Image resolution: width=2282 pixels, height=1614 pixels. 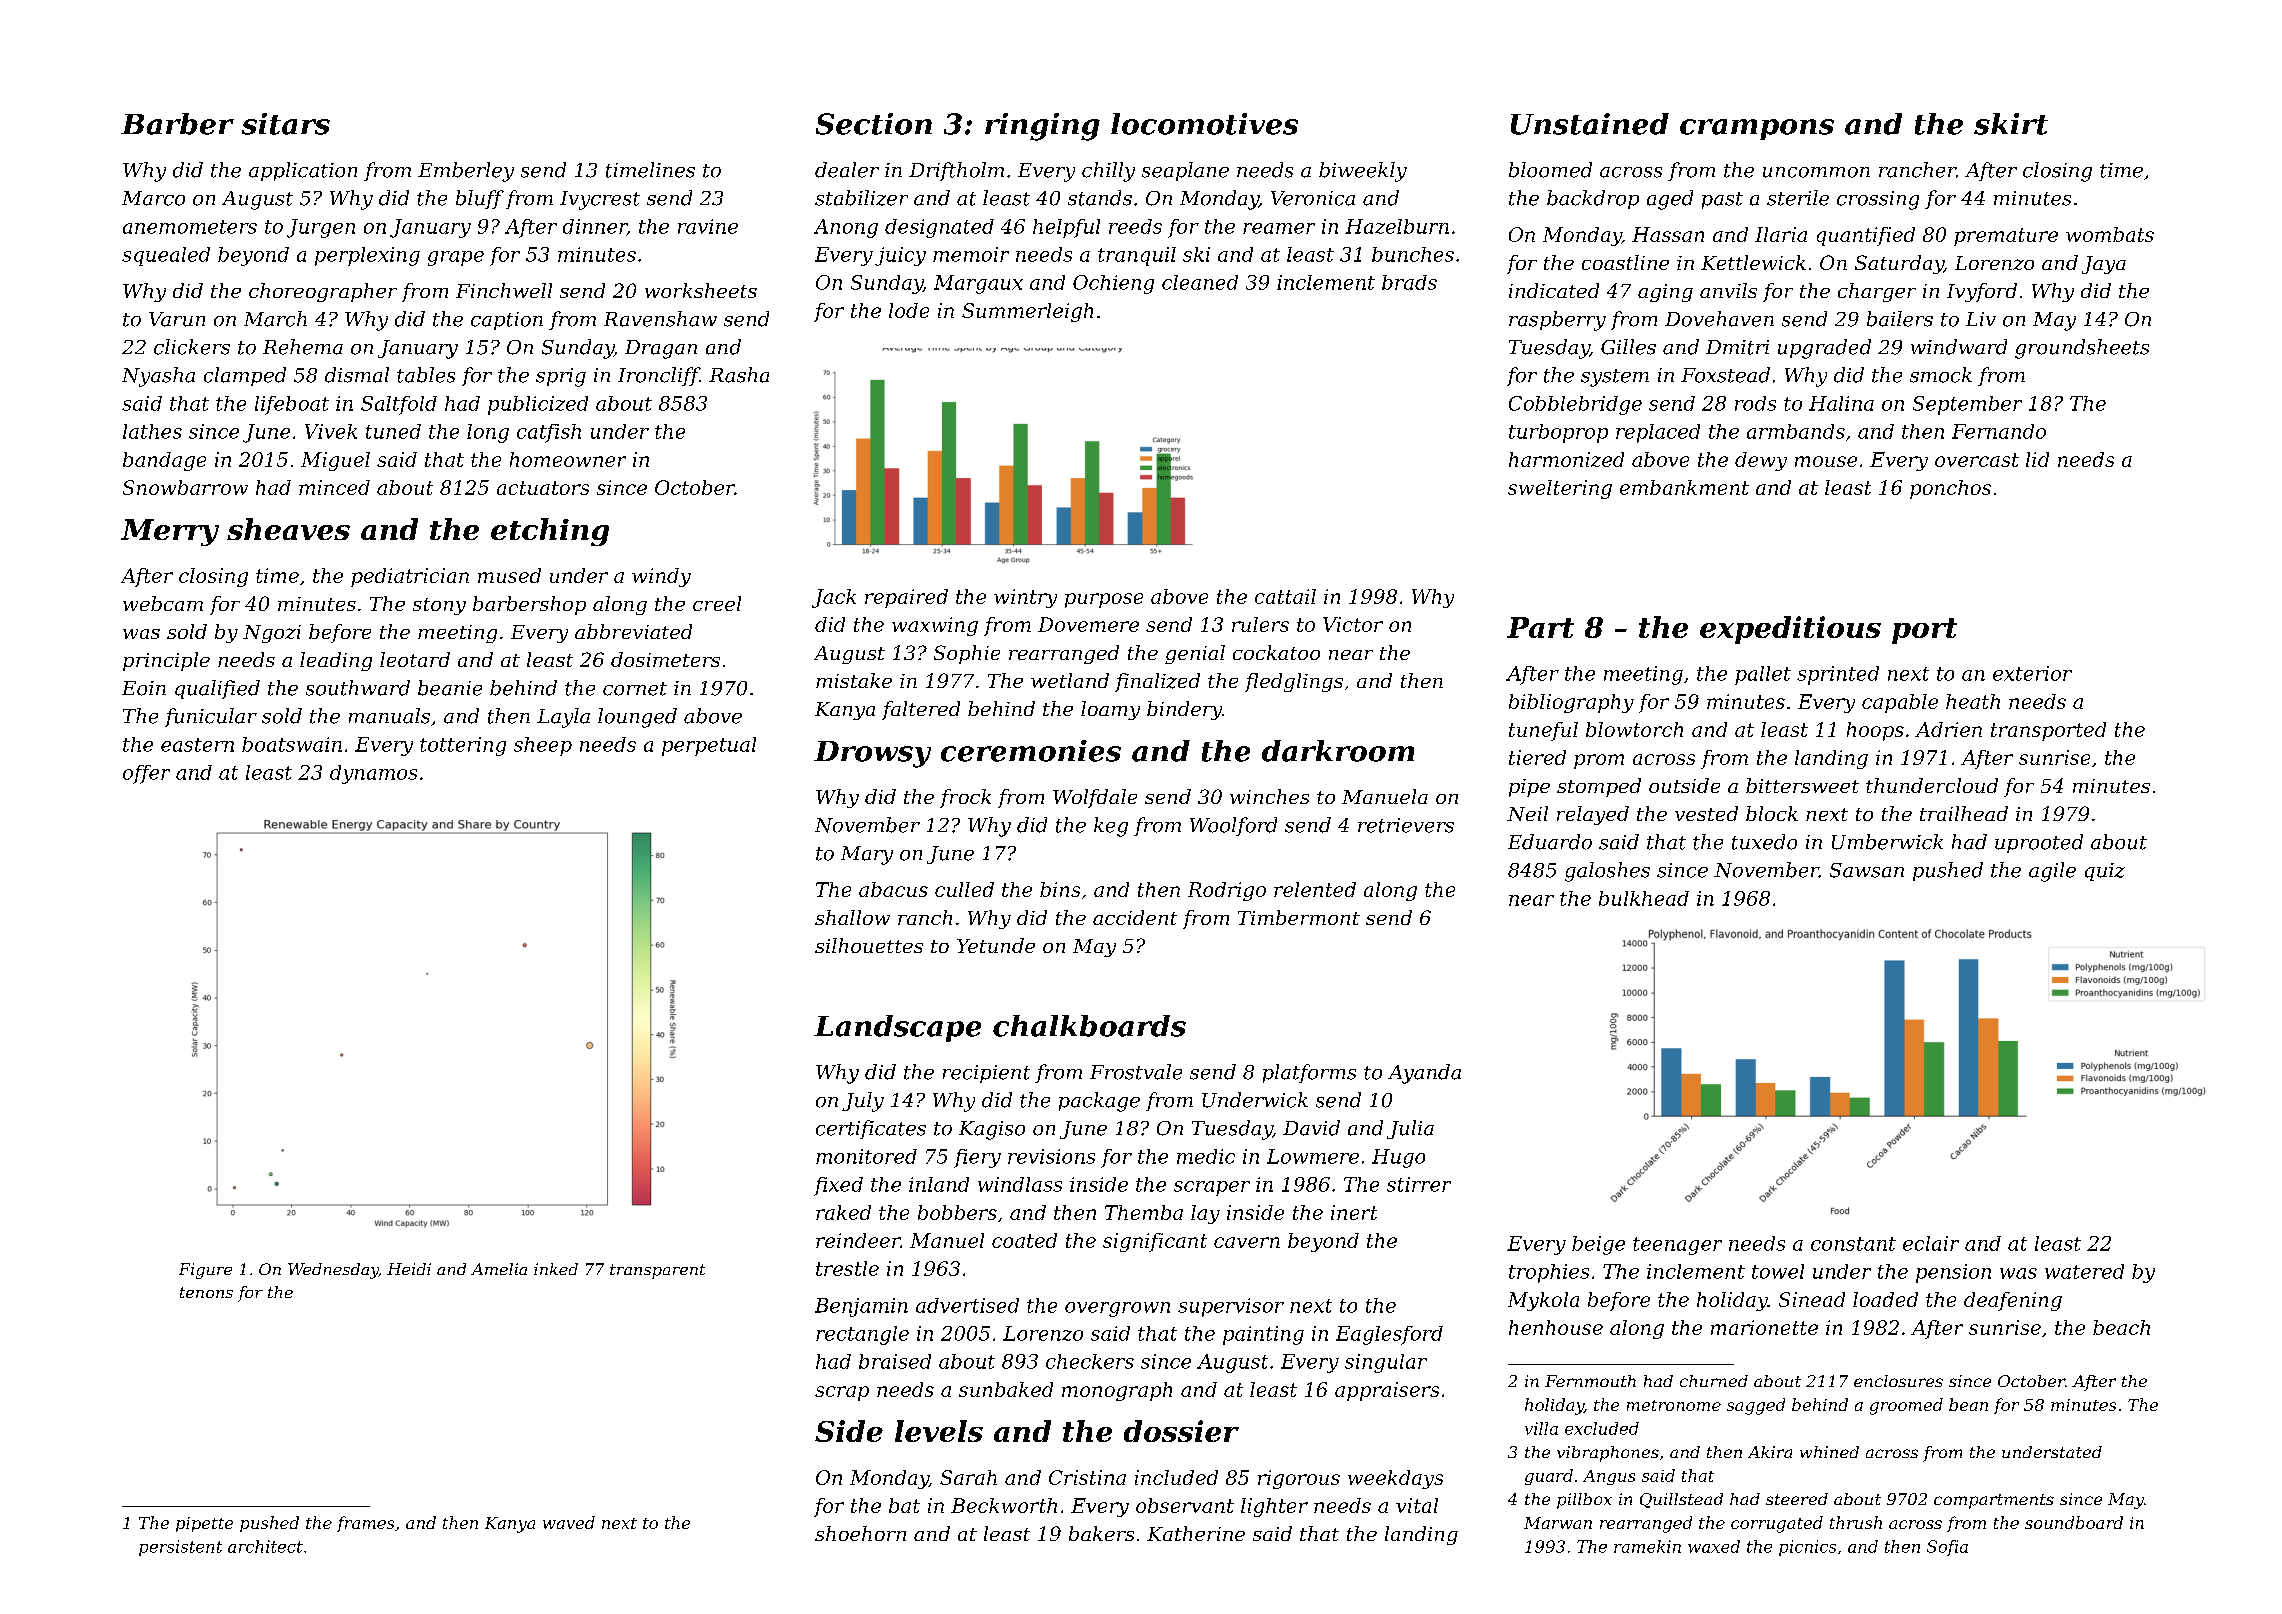 I want to click on Katherine, so click(x=1196, y=1533).
